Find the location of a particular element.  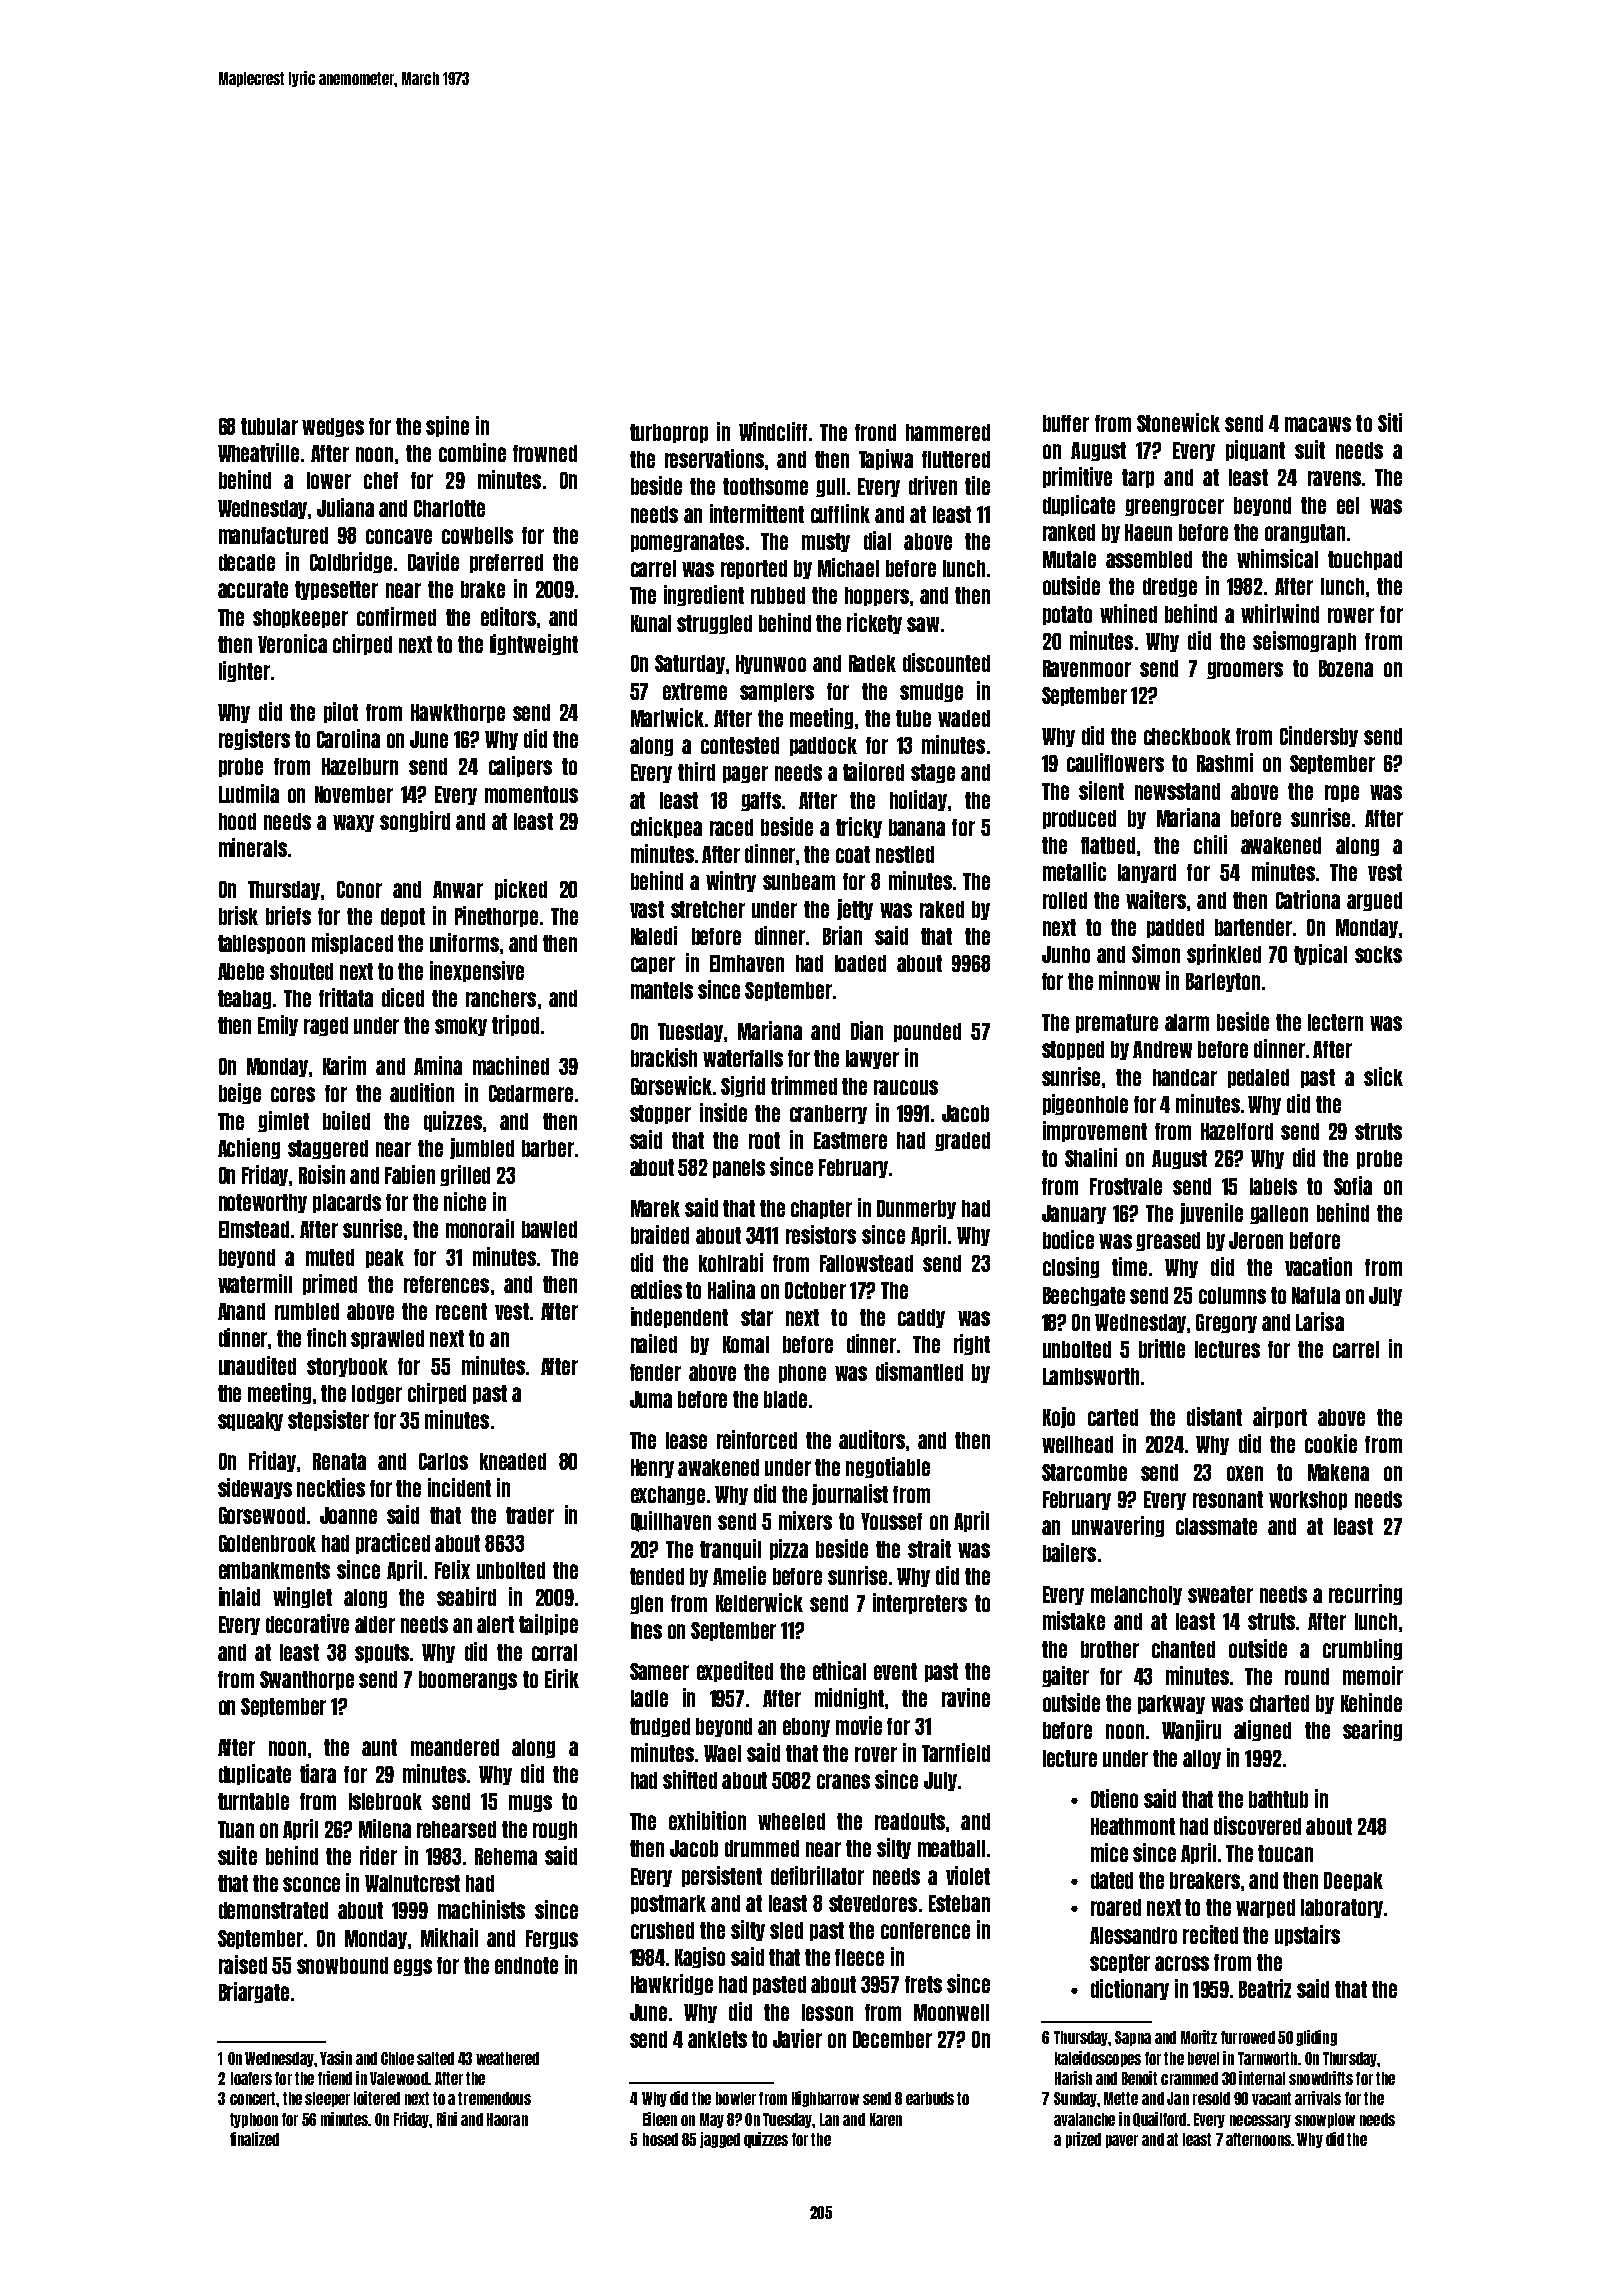

journalist is located at coordinates (850, 1494).
